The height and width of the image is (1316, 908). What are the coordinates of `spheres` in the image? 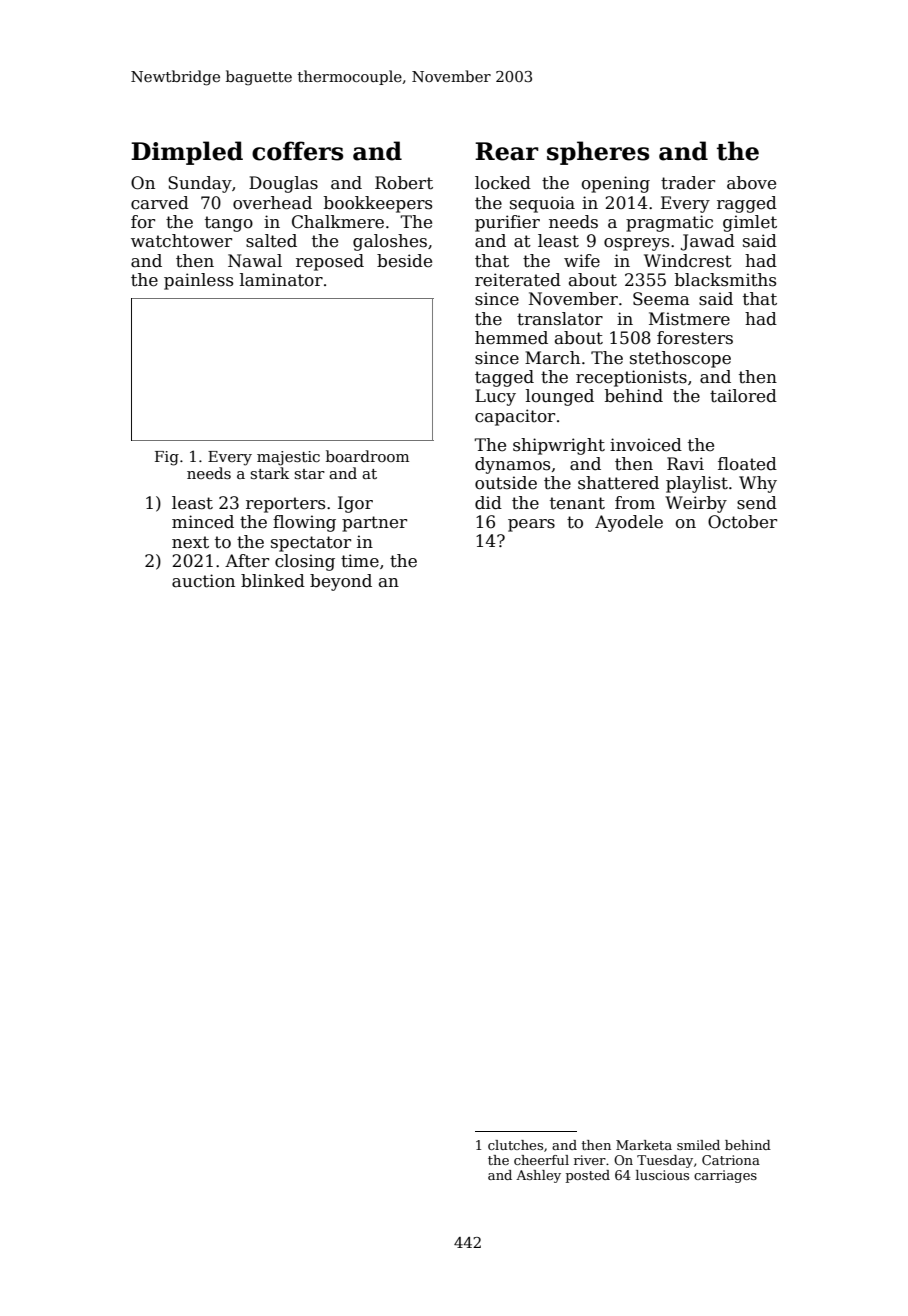 It's located at (598, 153).
